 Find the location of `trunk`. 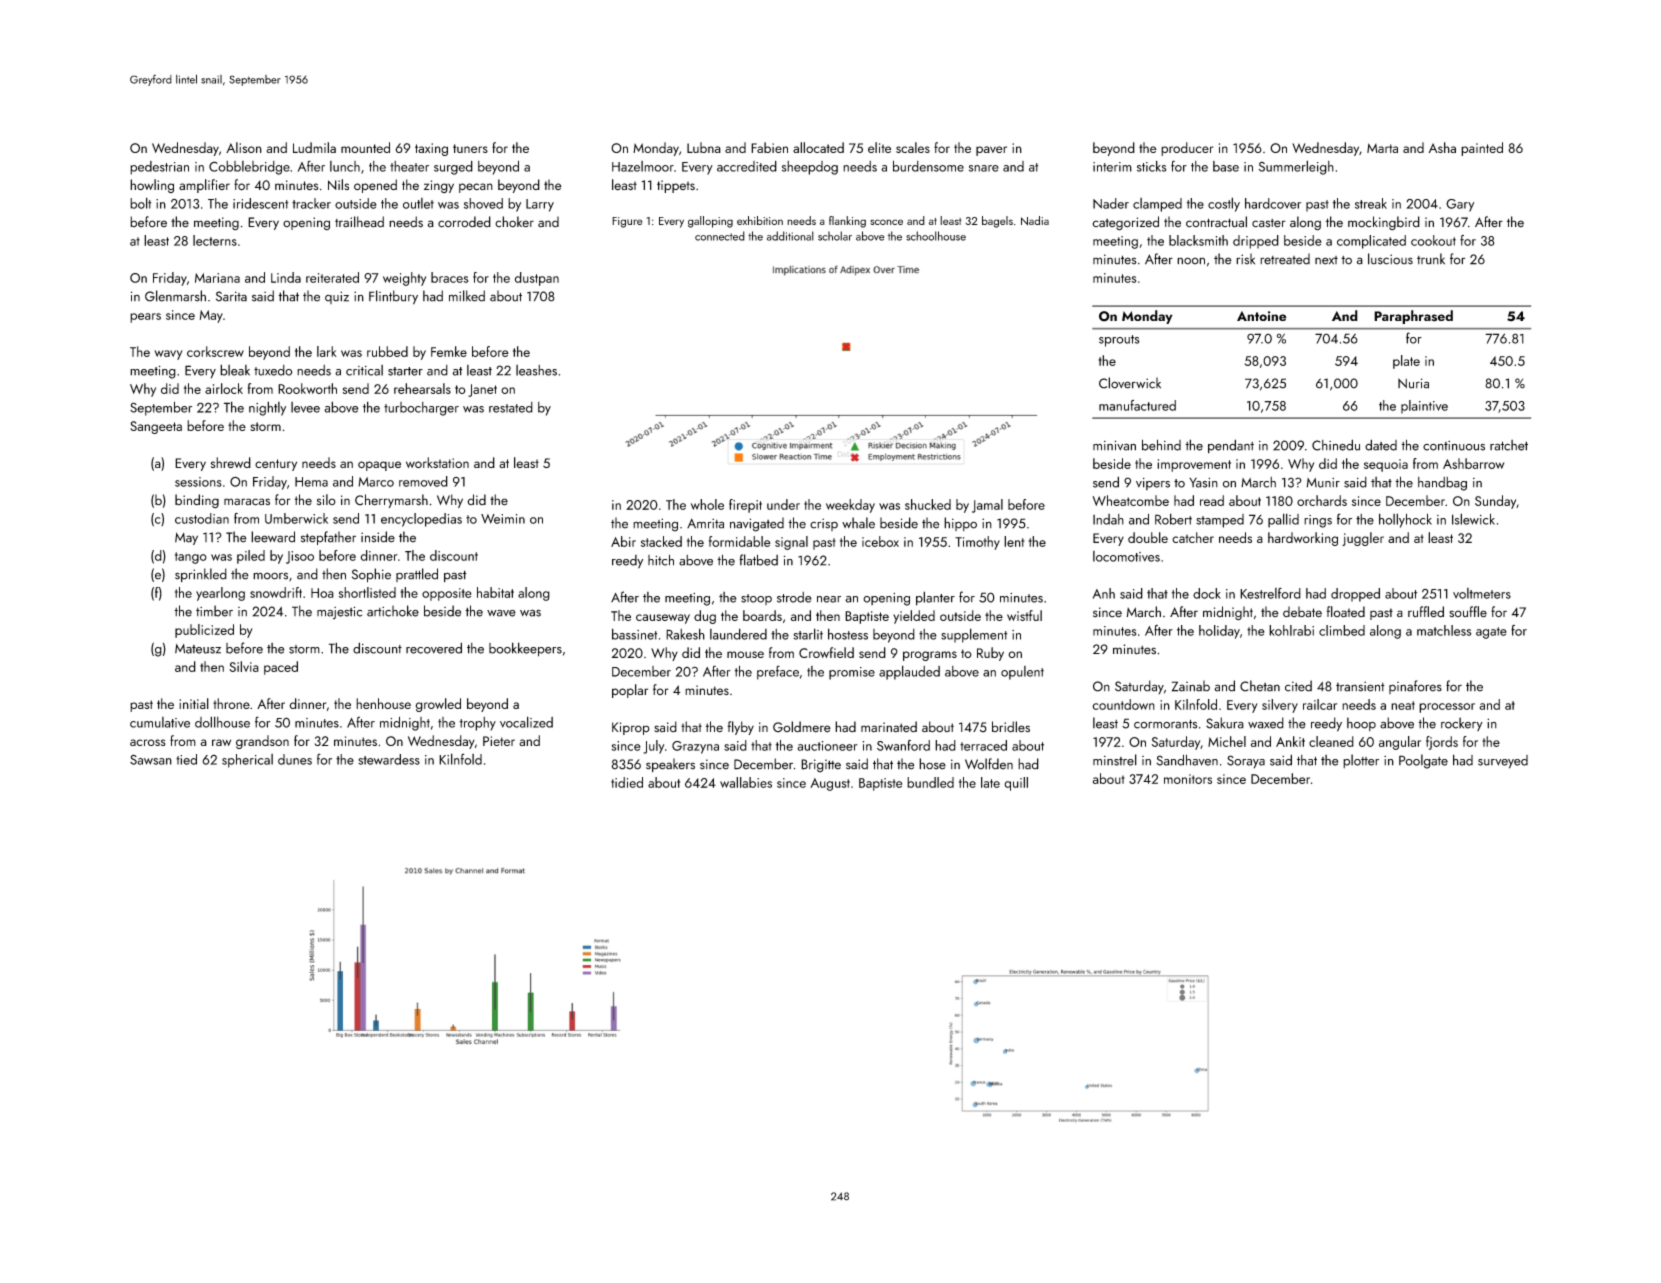

trunk is located at coordinates (1431, 259).
